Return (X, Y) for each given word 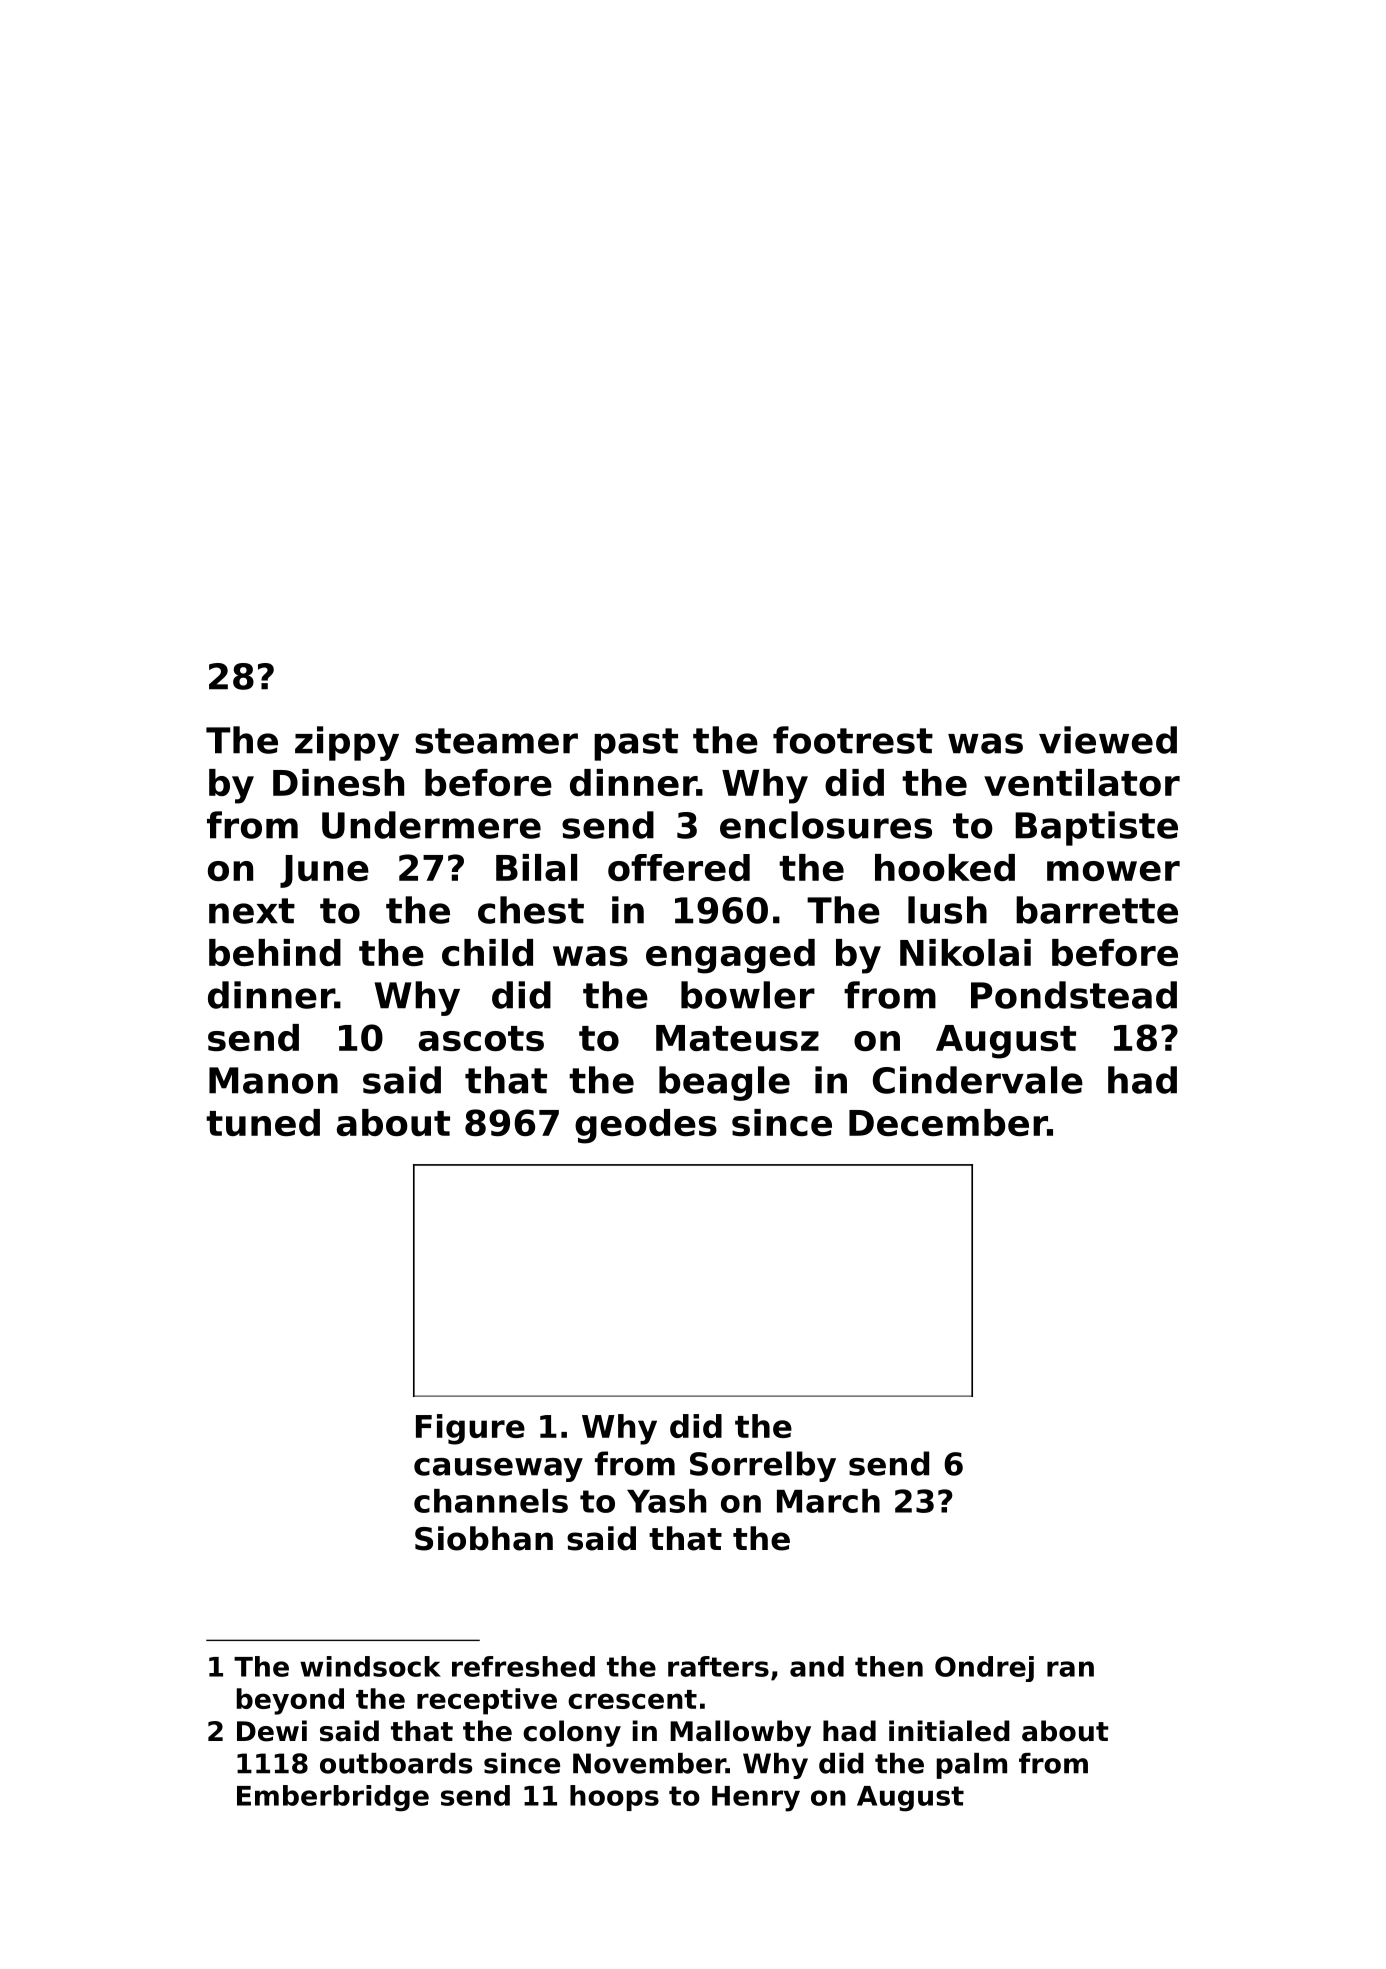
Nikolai (965, 952)
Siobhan (484, 1538)
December (948, 1122)
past (636, 744)
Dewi (272, 1731)
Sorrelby (763, 1466)
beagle (724, 1083)
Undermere (431, 825)
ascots (481, 1038)
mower (1113, 871)
